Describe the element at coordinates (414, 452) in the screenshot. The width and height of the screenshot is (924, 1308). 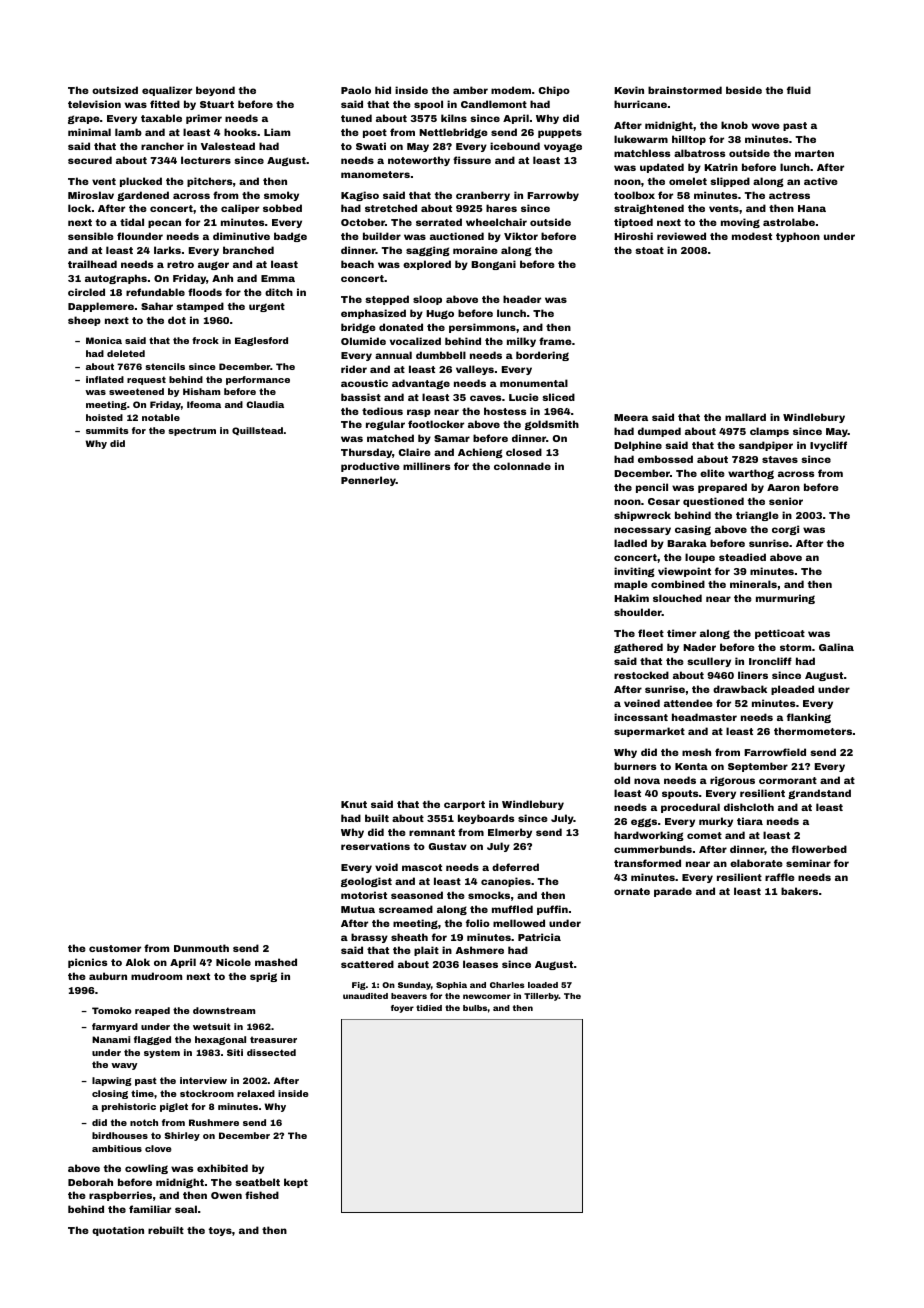
I see `Claire` at that location.
